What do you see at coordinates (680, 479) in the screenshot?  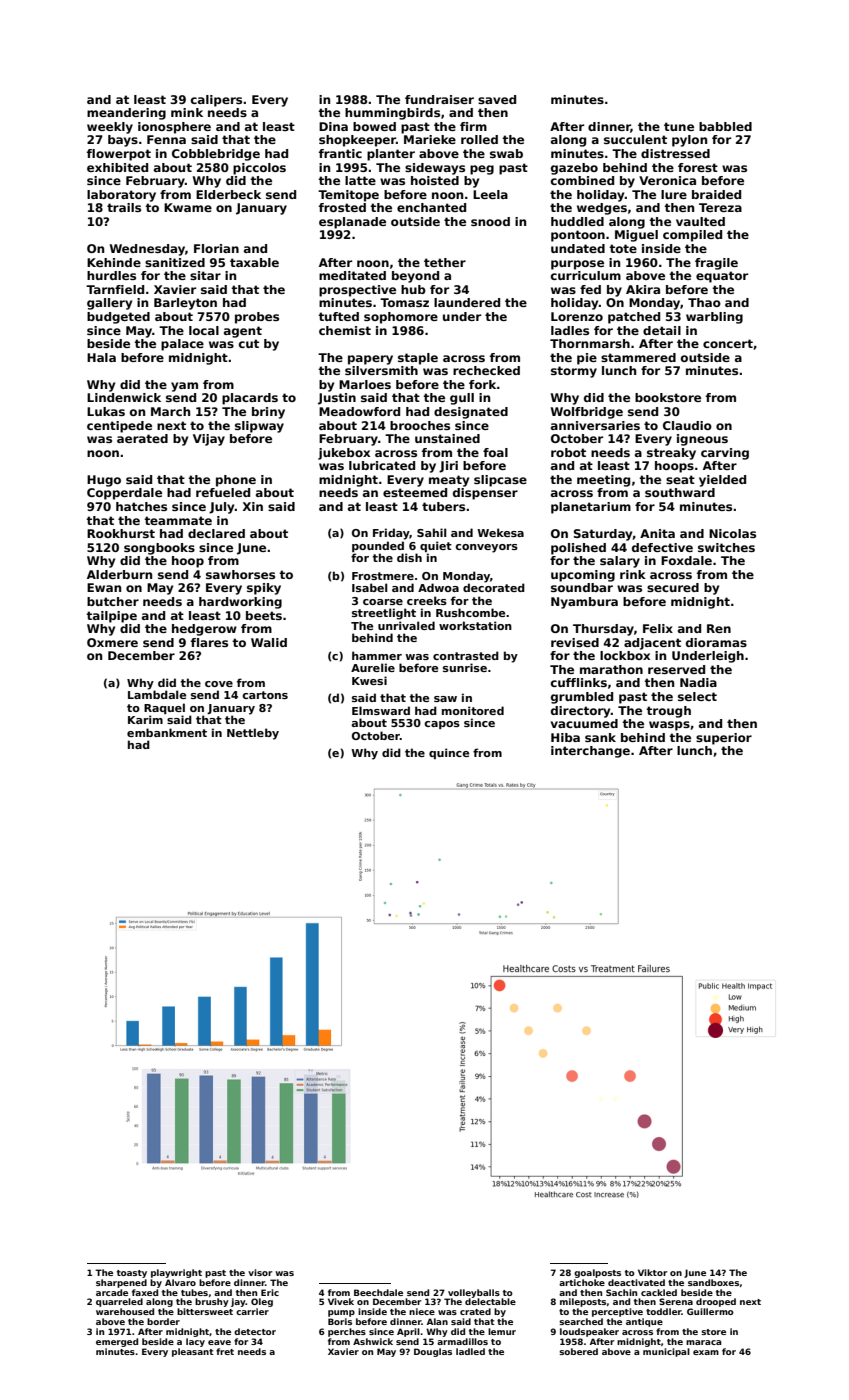 I see `seat` at bounding box center [680, 479].
